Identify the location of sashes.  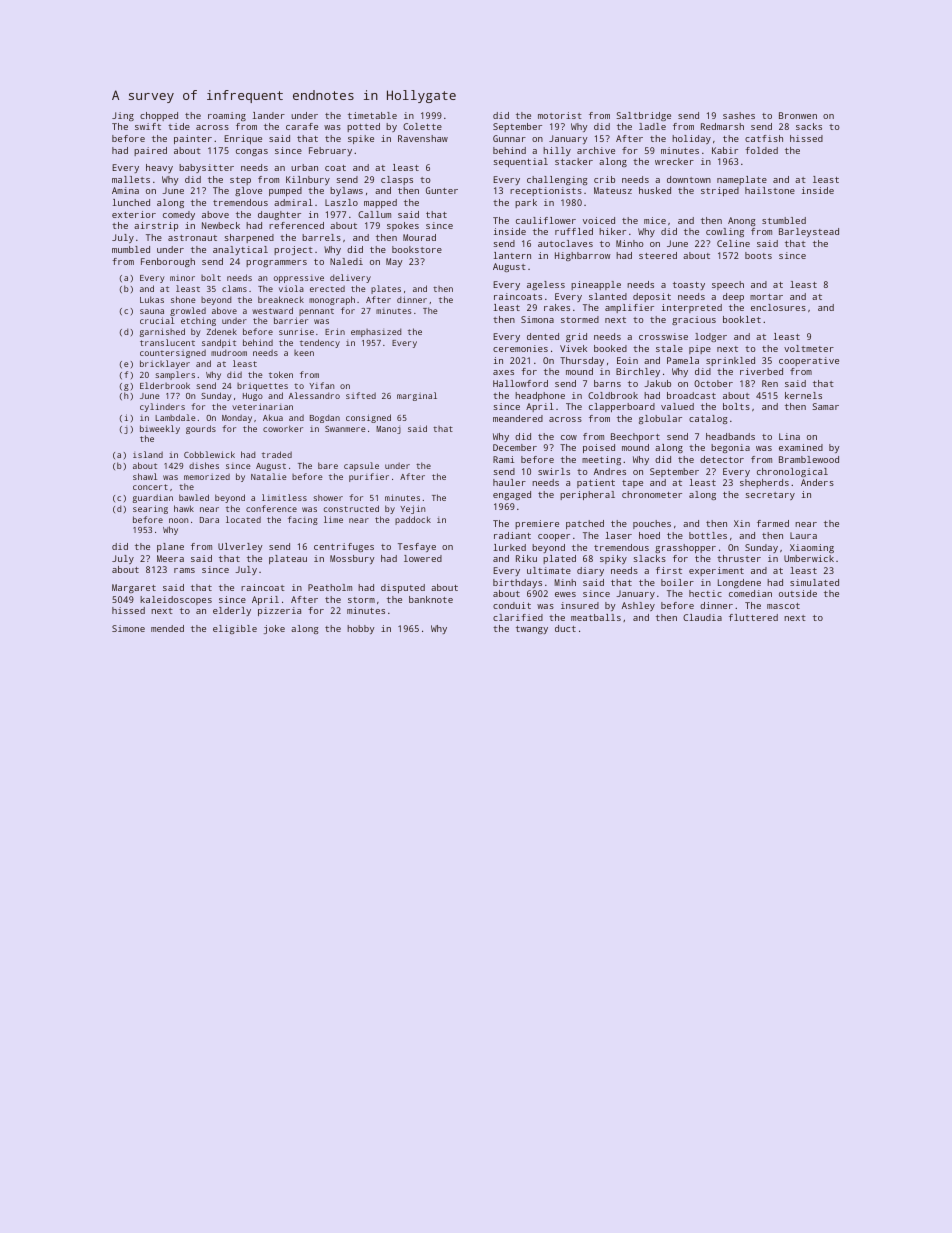
(739, 115).
